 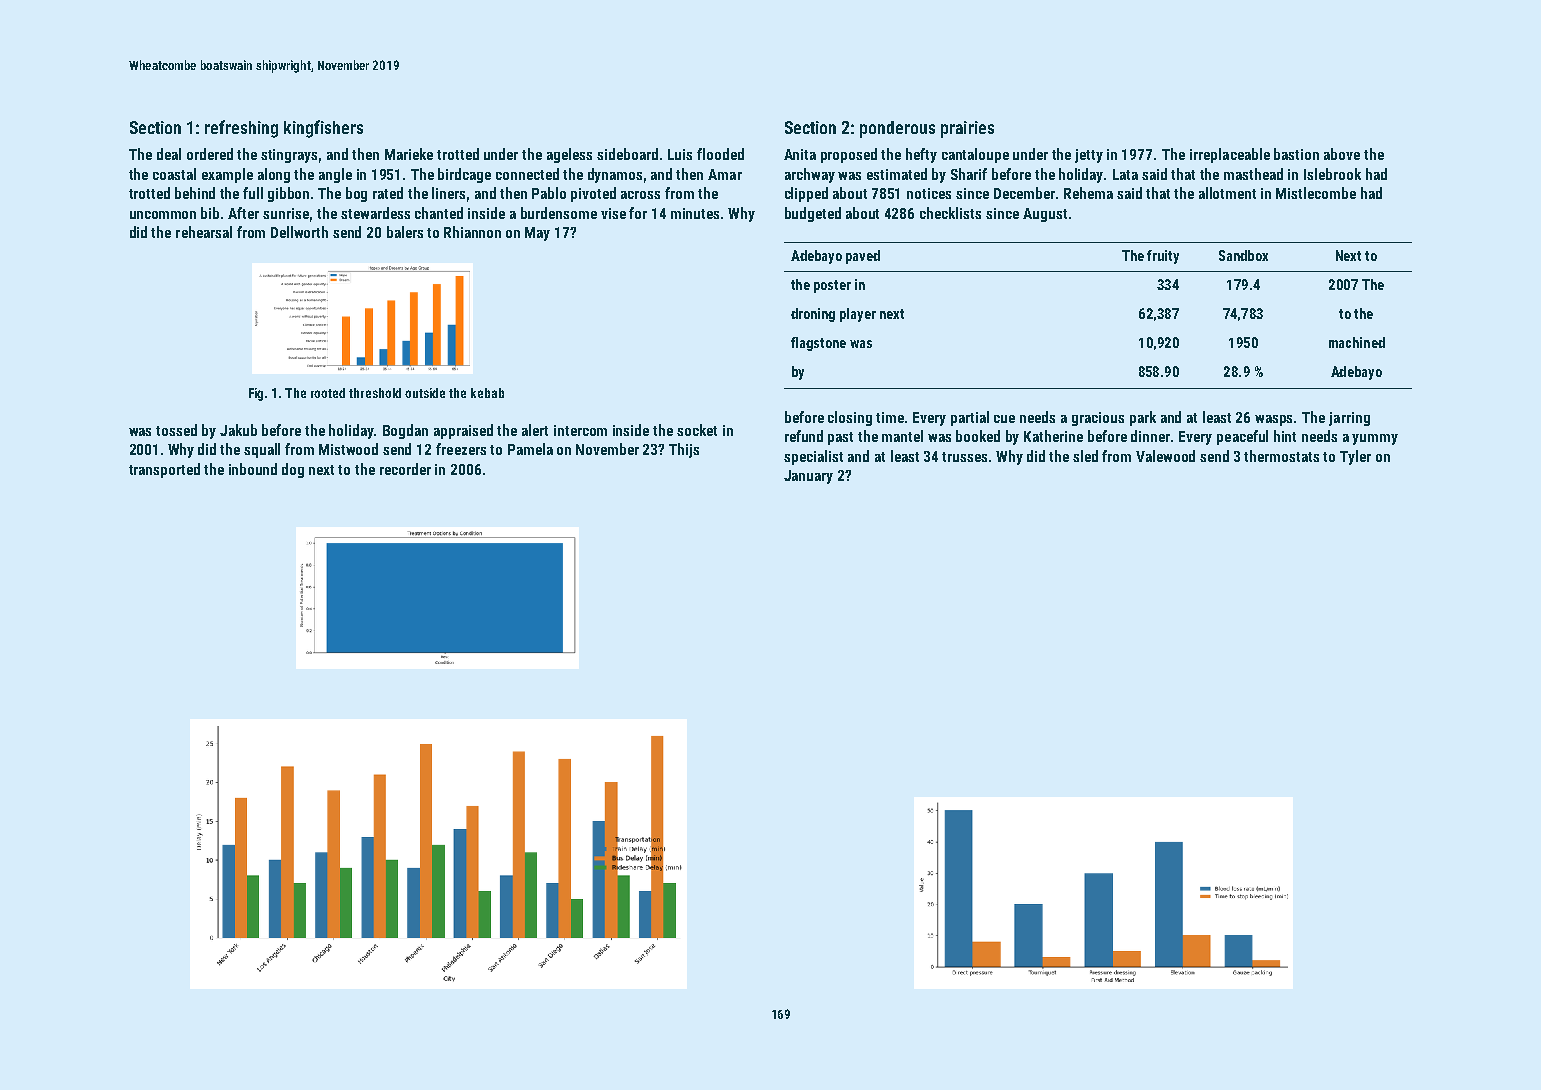 What do you see at coordinates (863, 257) in the document?
I see `paved` at bounding box center [863, 257].
